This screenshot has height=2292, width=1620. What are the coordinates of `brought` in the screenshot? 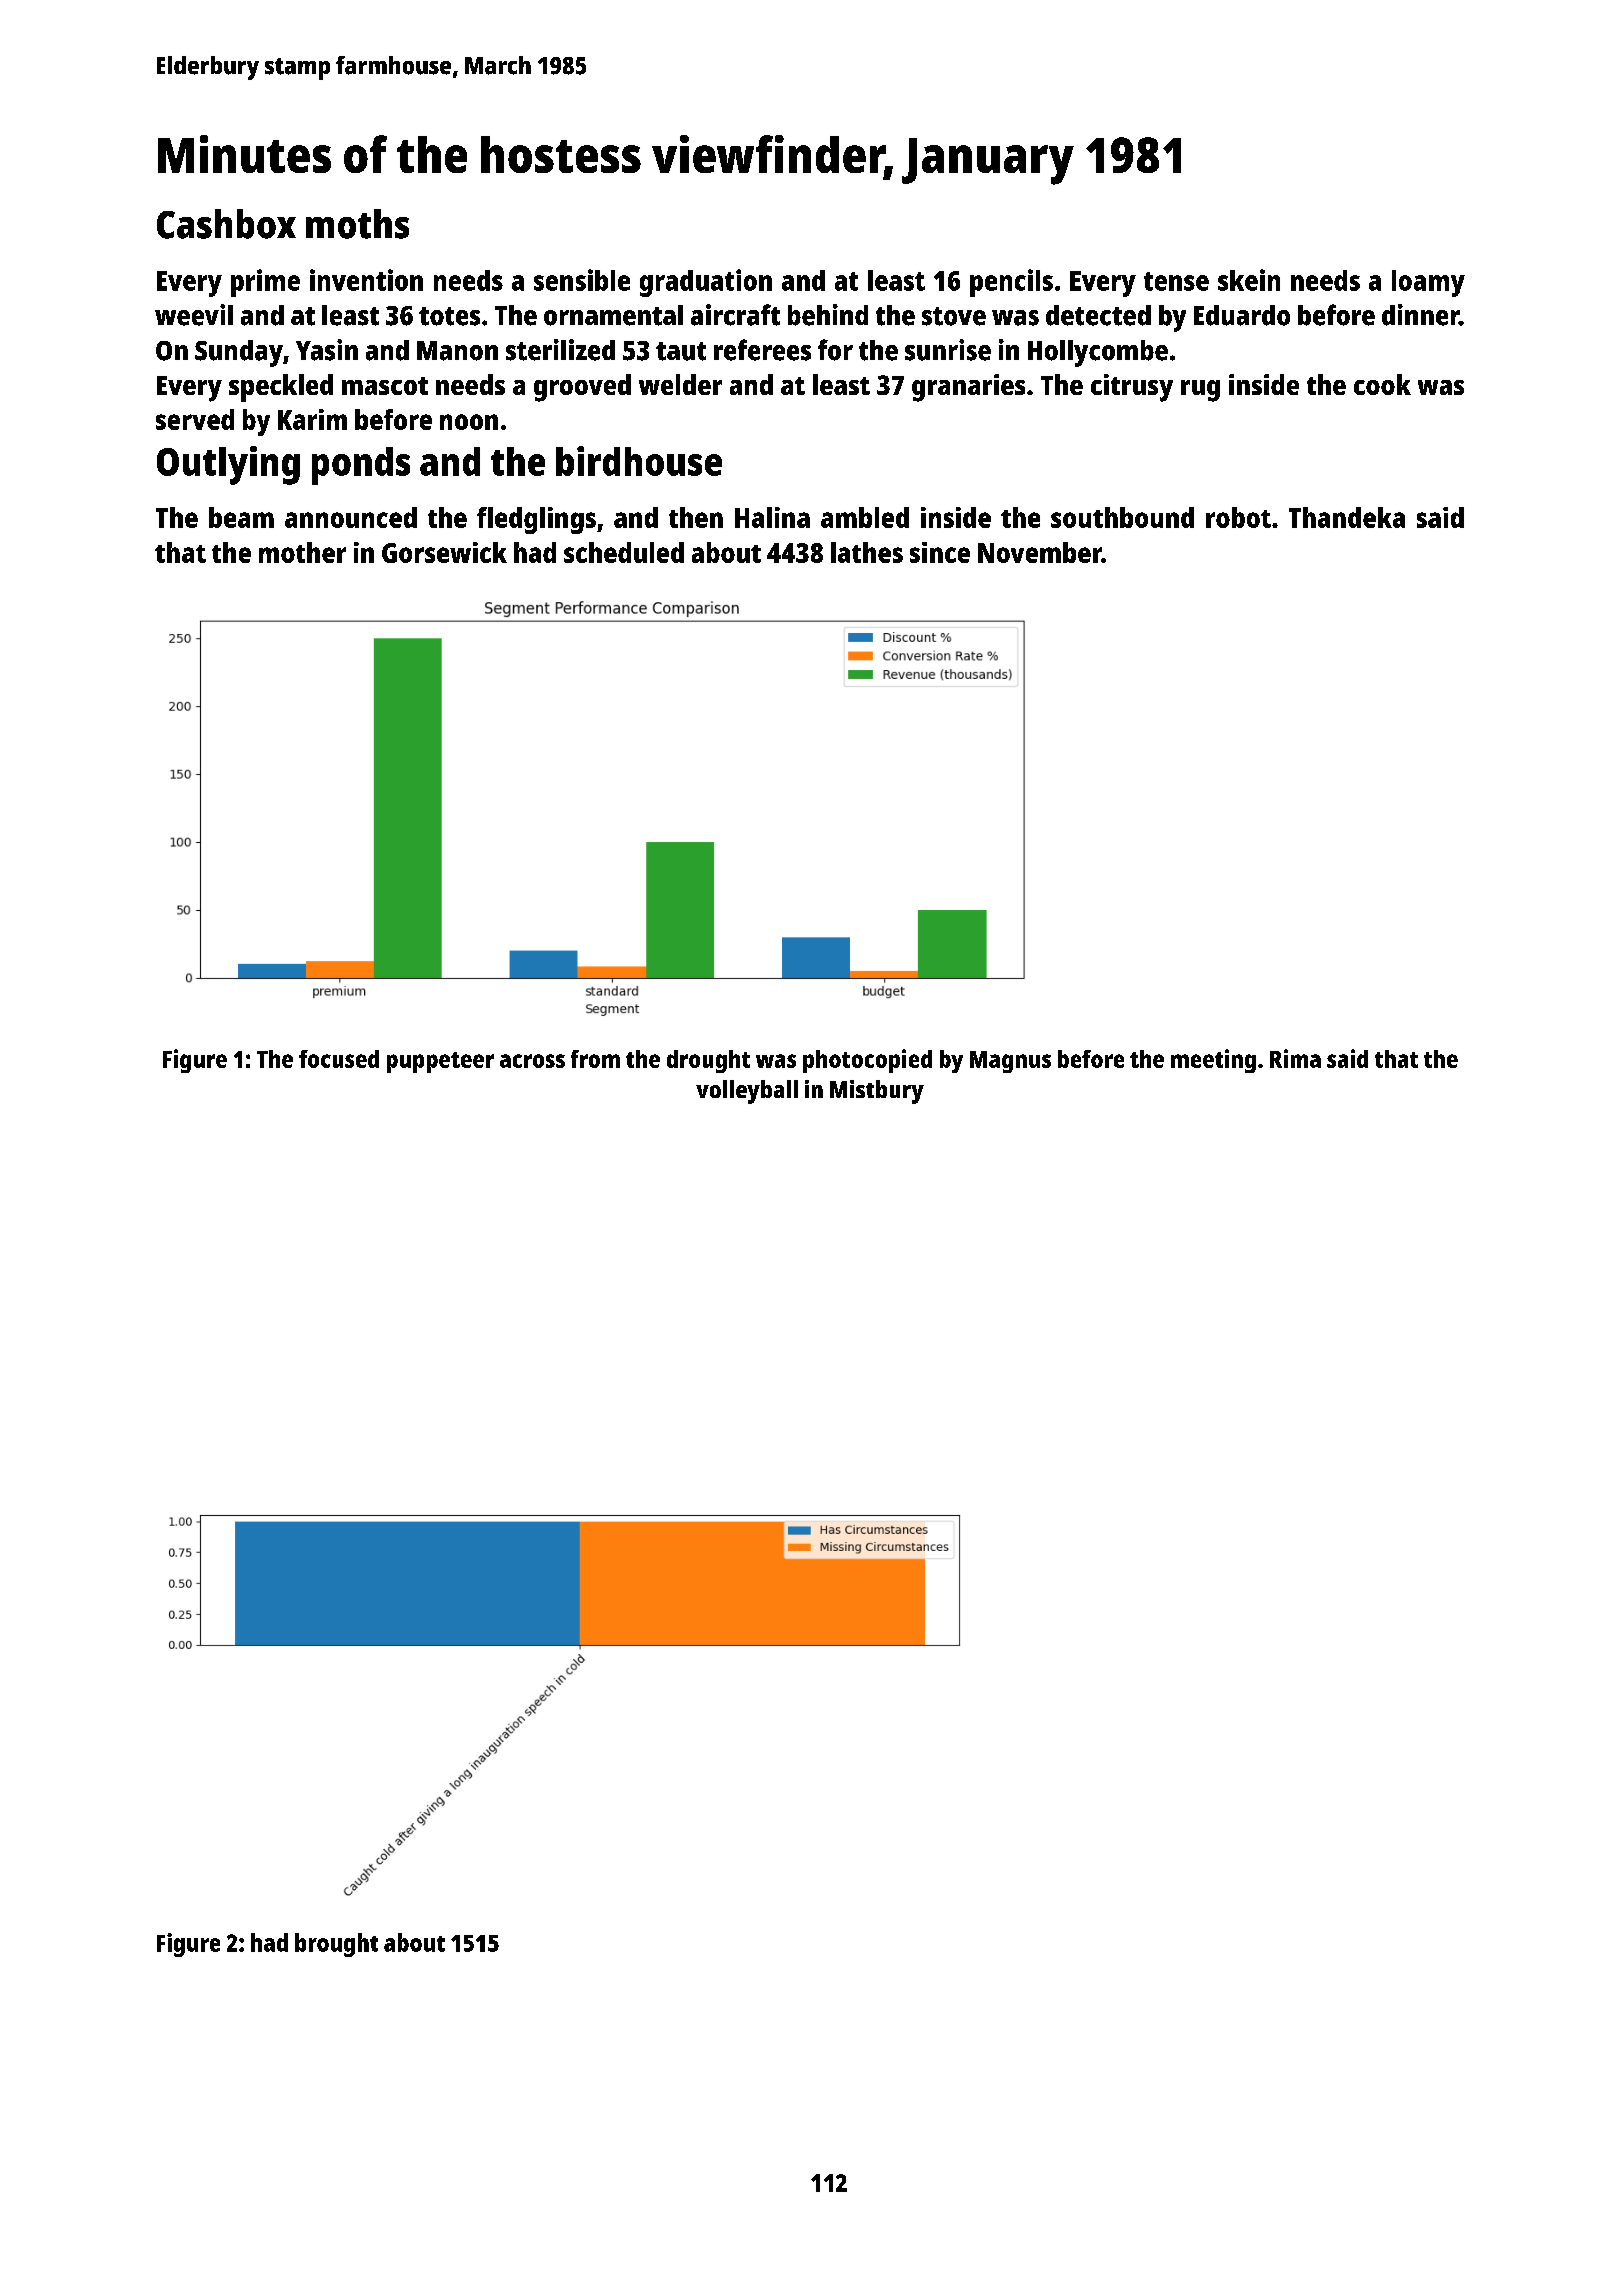 It's located at (336, 1945).
